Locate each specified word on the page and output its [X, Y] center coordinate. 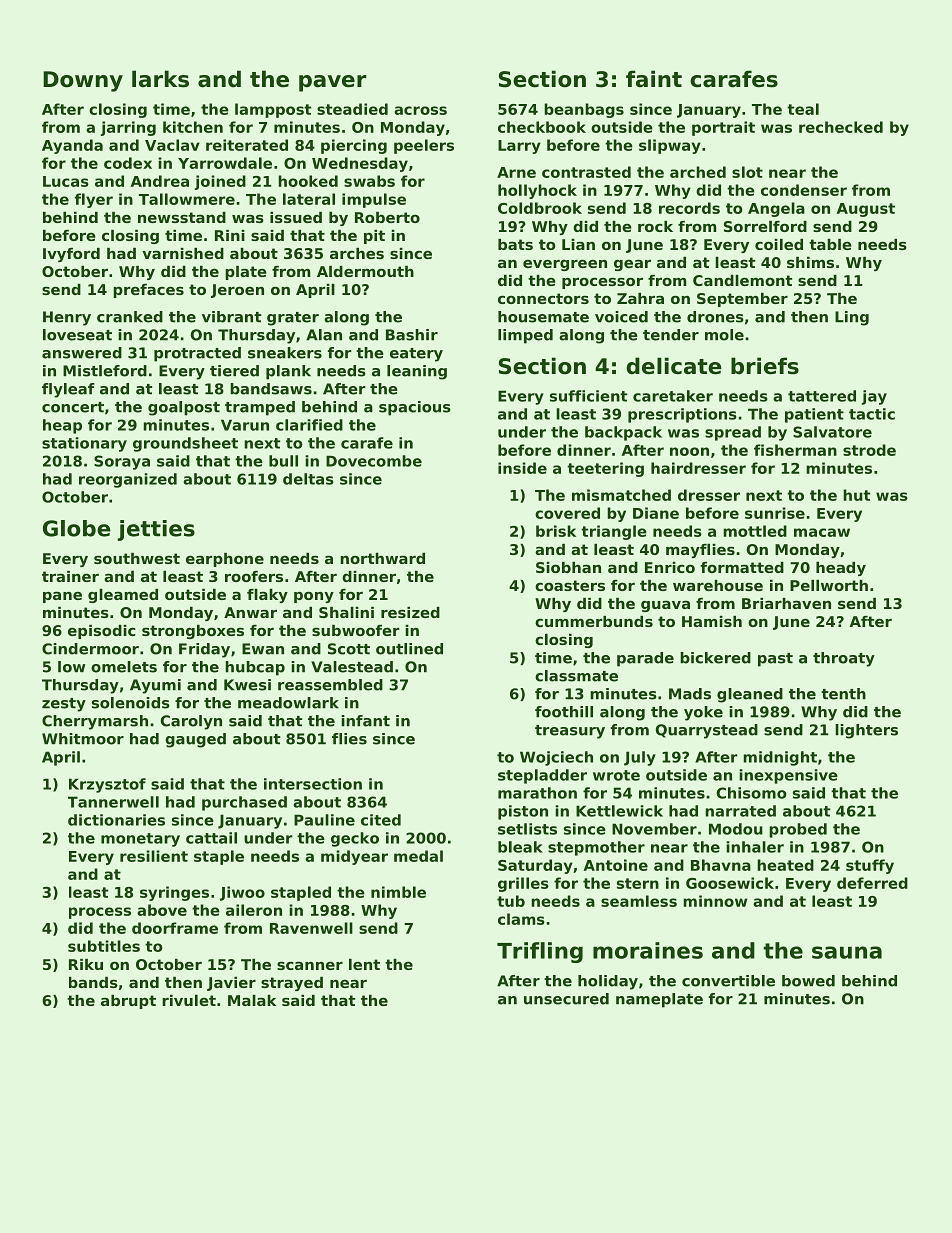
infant [365, 721]
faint [654, 79]
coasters [570, 585]
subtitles [104, 946]
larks [160, 79]
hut [856, 495]
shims [810, 262]
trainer [70, 576]
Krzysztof [107, 785]
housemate [543, 317]
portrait [723, 128]
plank [288, 372]
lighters [866, 731]
